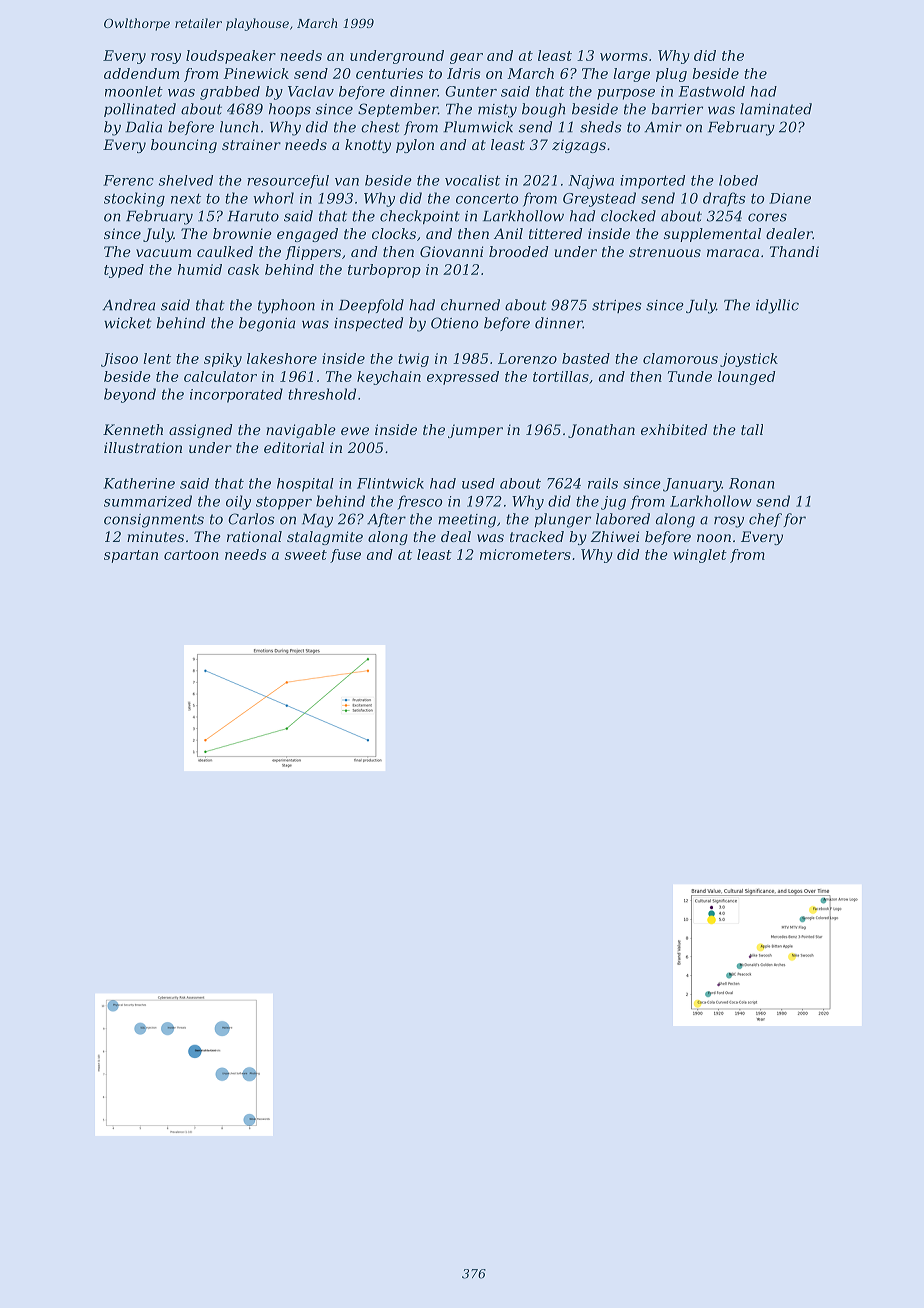 This screenshot has width=924, height=1308. What do you see at coordinates (386, 520) in the screenshot?
I see `After` at bounding box center [386, 520].
